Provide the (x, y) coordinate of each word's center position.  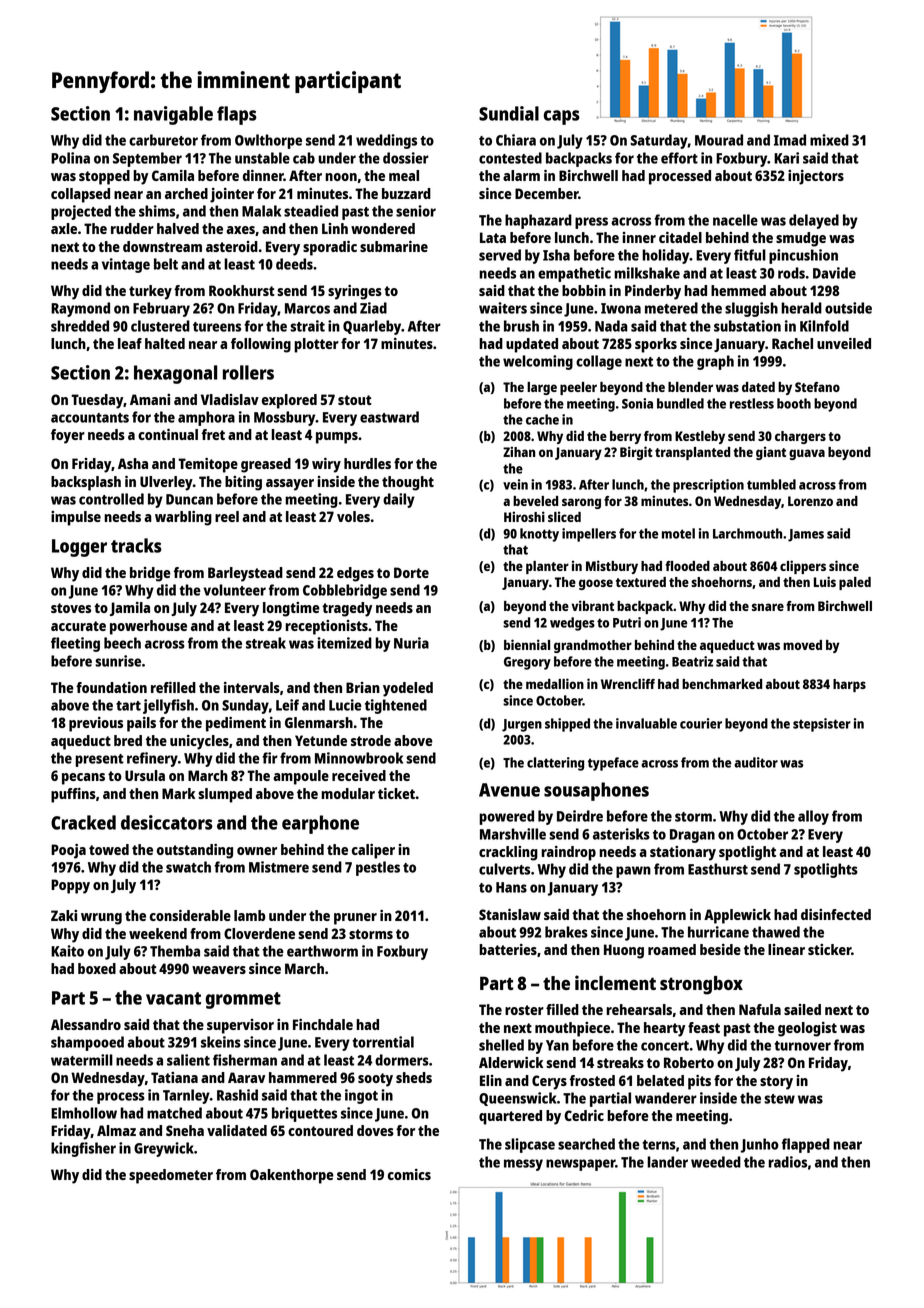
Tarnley (186, 1096)
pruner (355, 919)
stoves (71, 608)
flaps (237, 115)
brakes (566, 932)
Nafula (760, 1009)
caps (562, 117)
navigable (173, 115)
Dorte (411, 572)
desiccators (167, 822)
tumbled (771, 484)
